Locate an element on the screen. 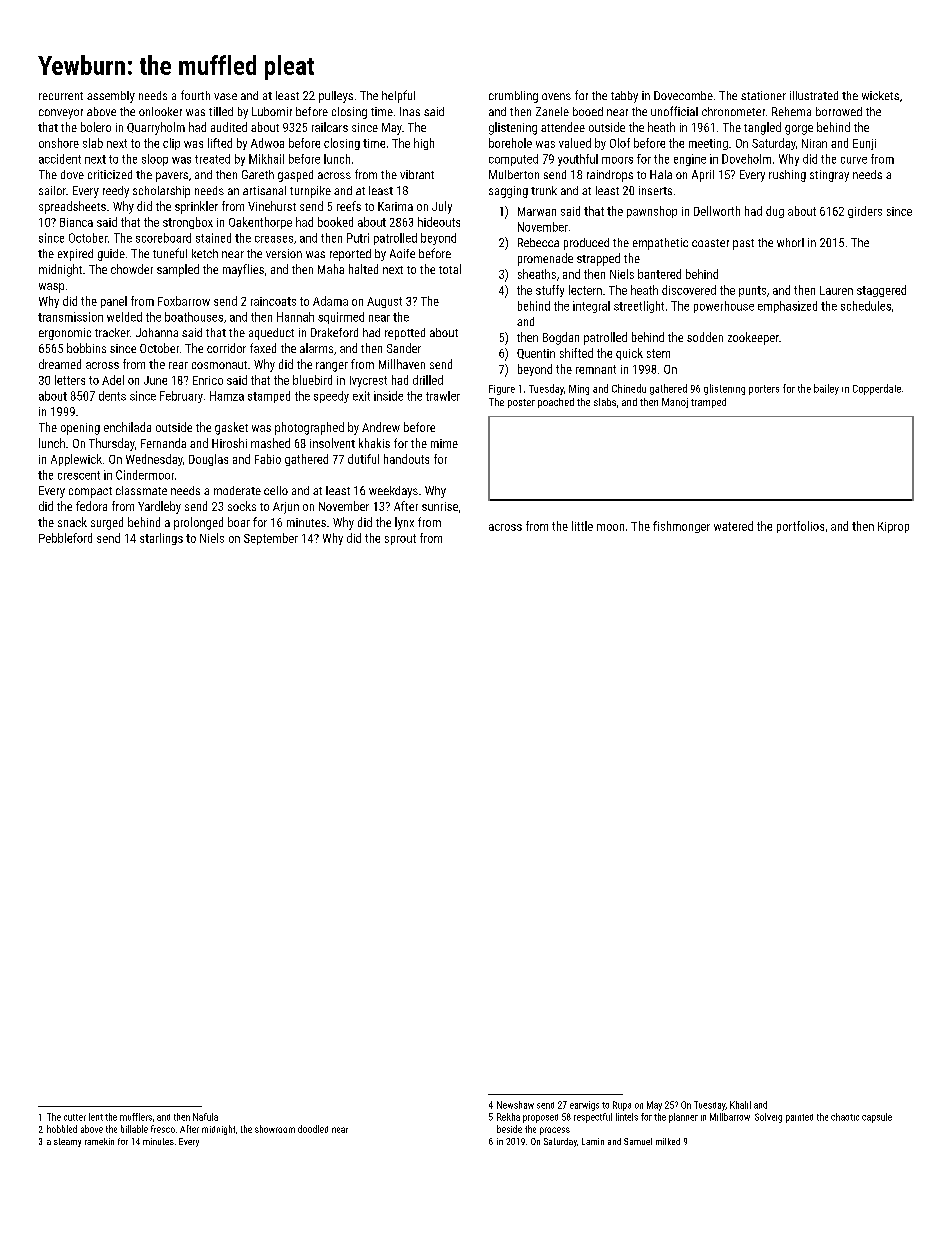  Sander is located at coordinates (404, 348).
